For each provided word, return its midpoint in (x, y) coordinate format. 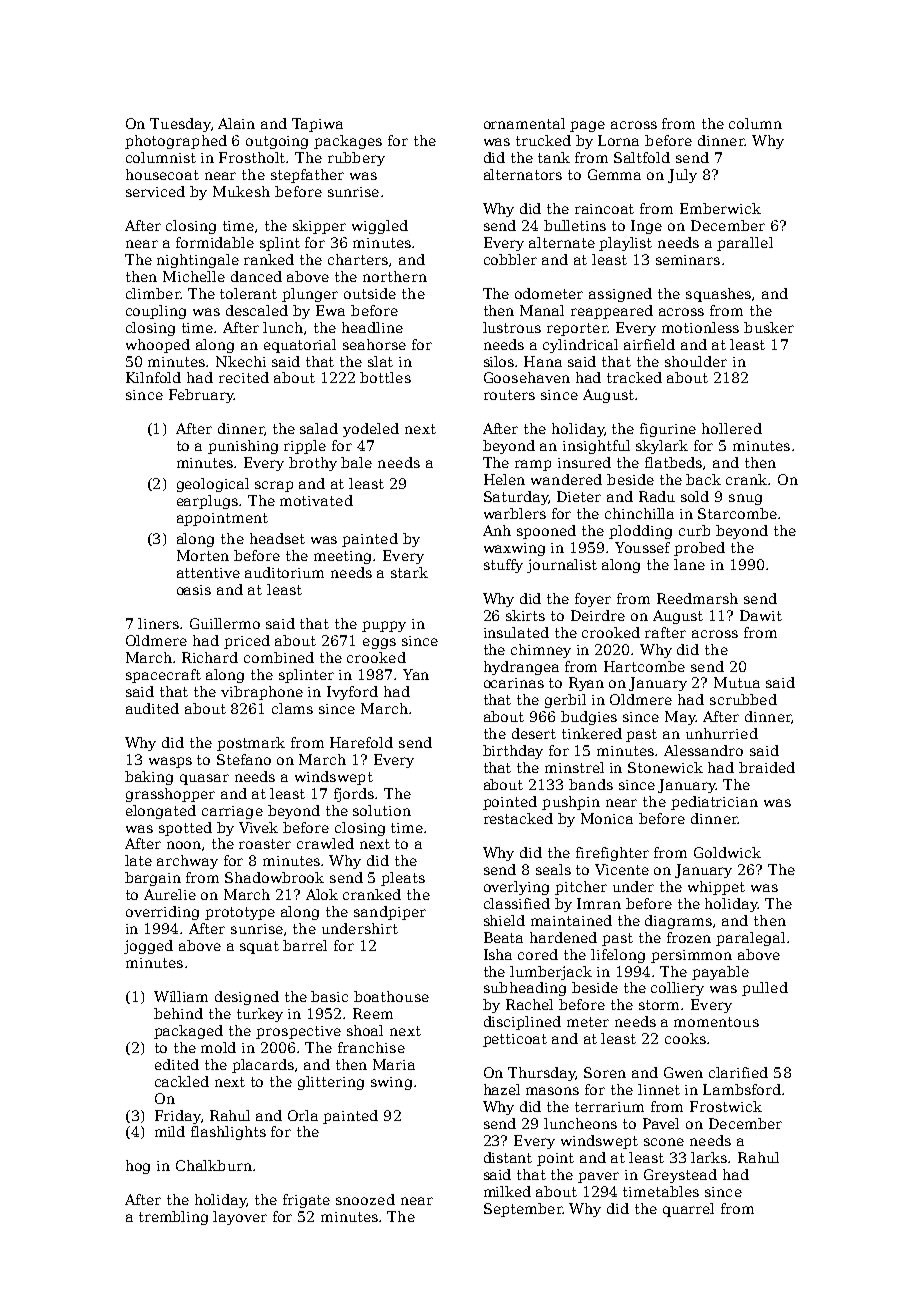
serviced (155, 191)
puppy (384, 626)
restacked (518, 818)
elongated (161, 812)
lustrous (512, 327)
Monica (607, 818)
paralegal (750, 939)
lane (689, 564)
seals (553, 869)
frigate (306, 1201)
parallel (745, 244)
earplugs (208, 502)
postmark (251, 744)
